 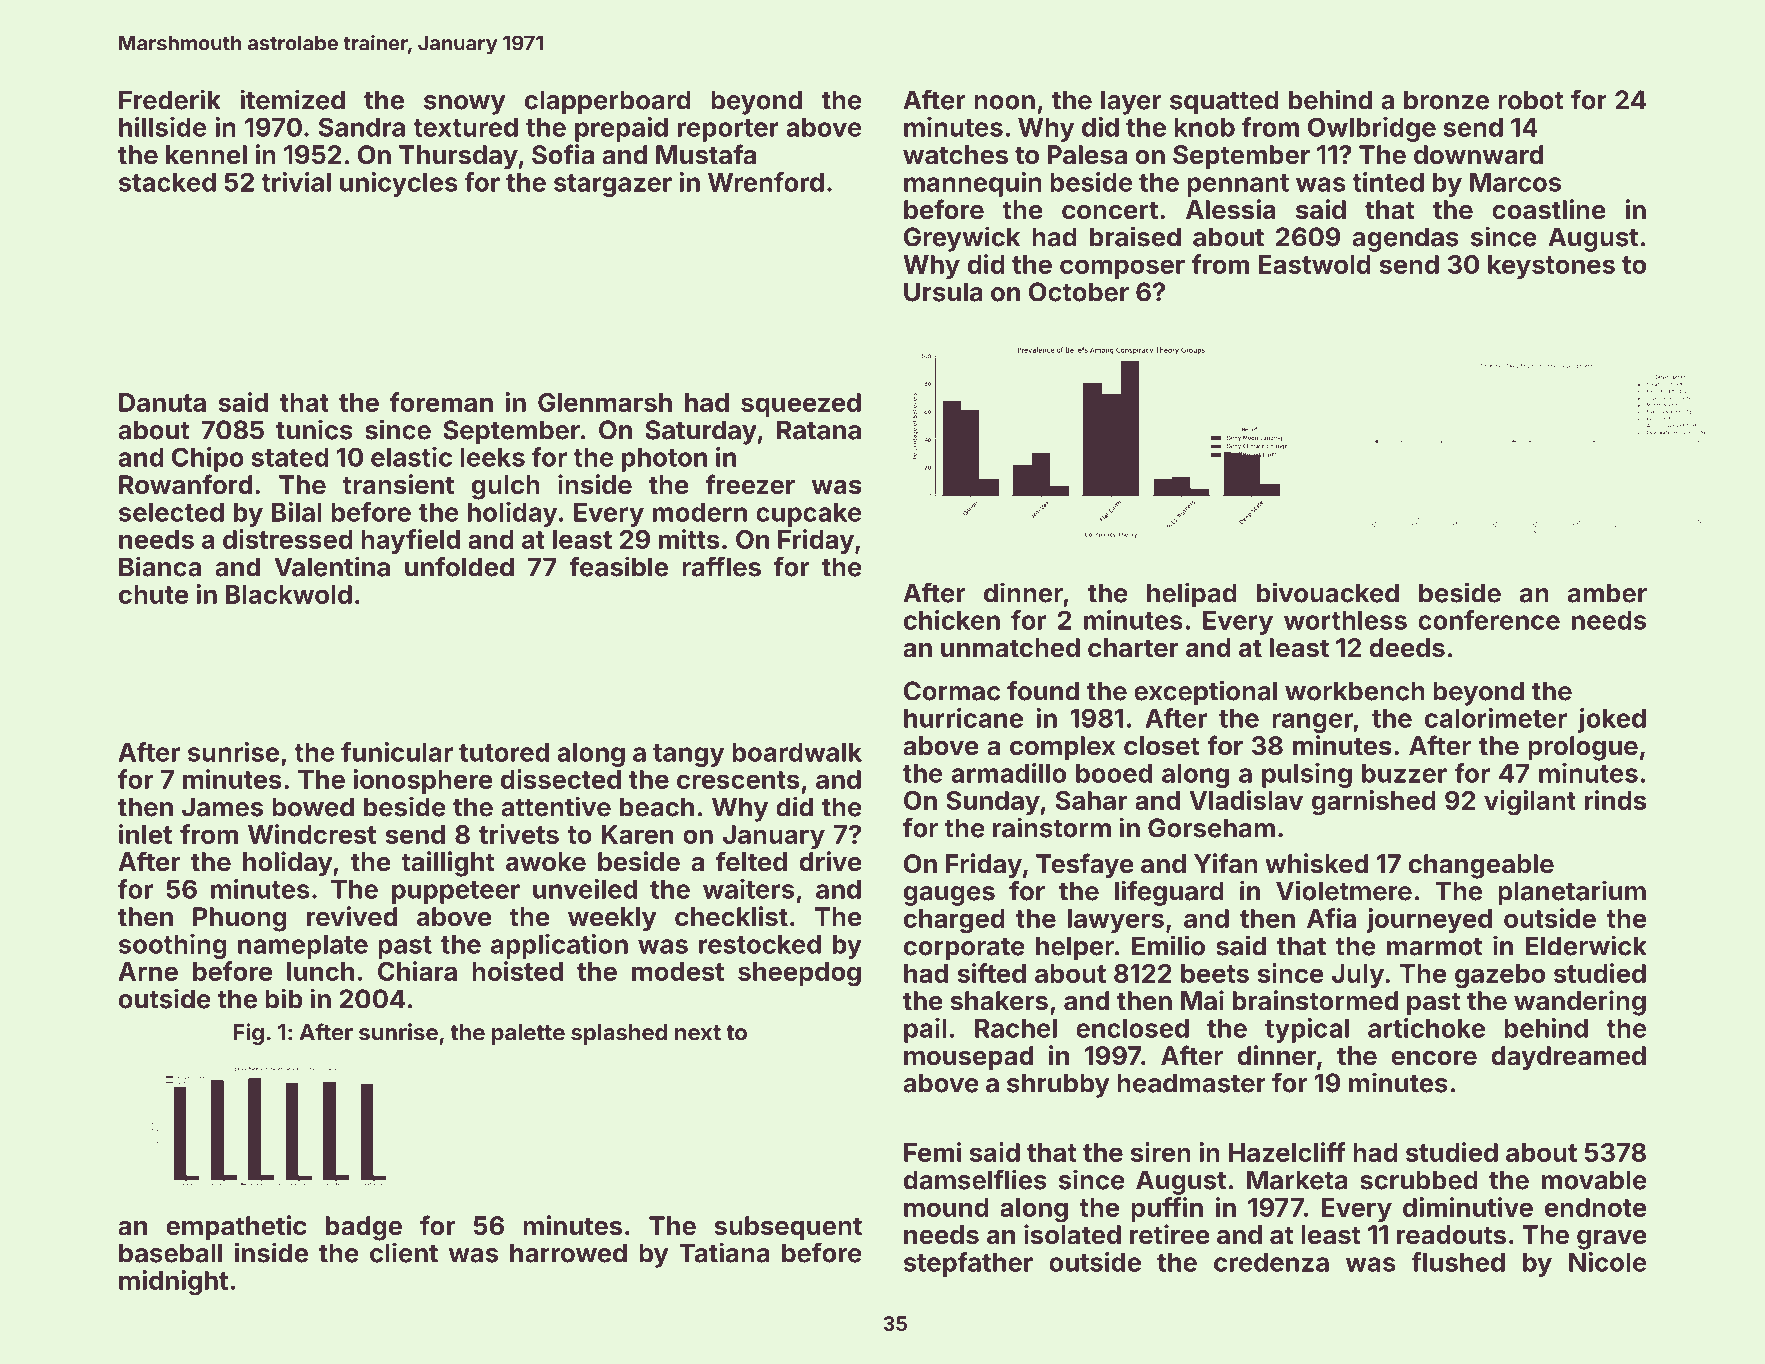 What do you see at coordinates (1004, 102) in the screenshot?
I see `noon` at bounding box center [1004, 102].
